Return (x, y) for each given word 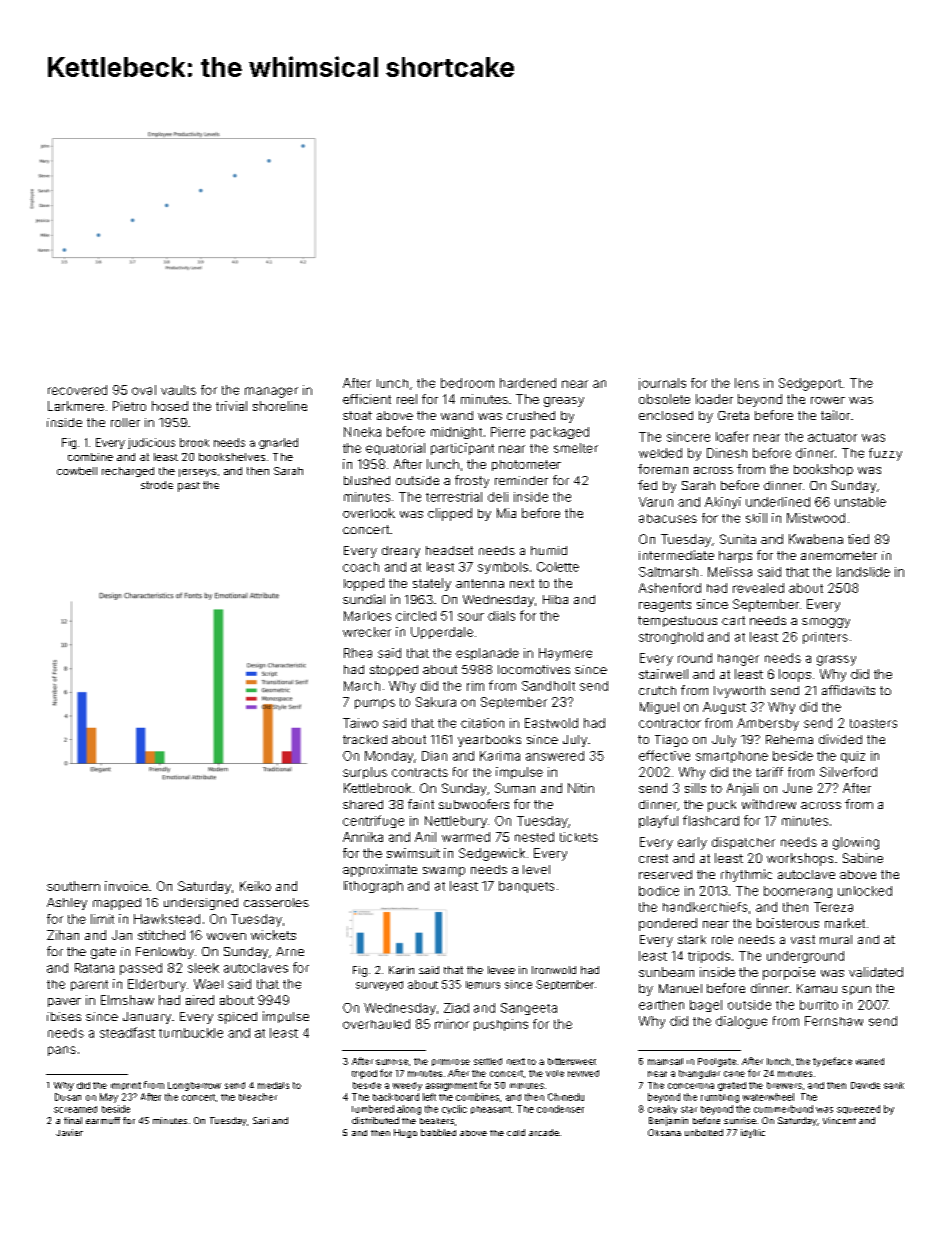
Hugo (405, 1133)
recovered (77, 390)
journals (662, 384)
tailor (835, 415)
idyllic (753, 1133)
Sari (261, 1120)
